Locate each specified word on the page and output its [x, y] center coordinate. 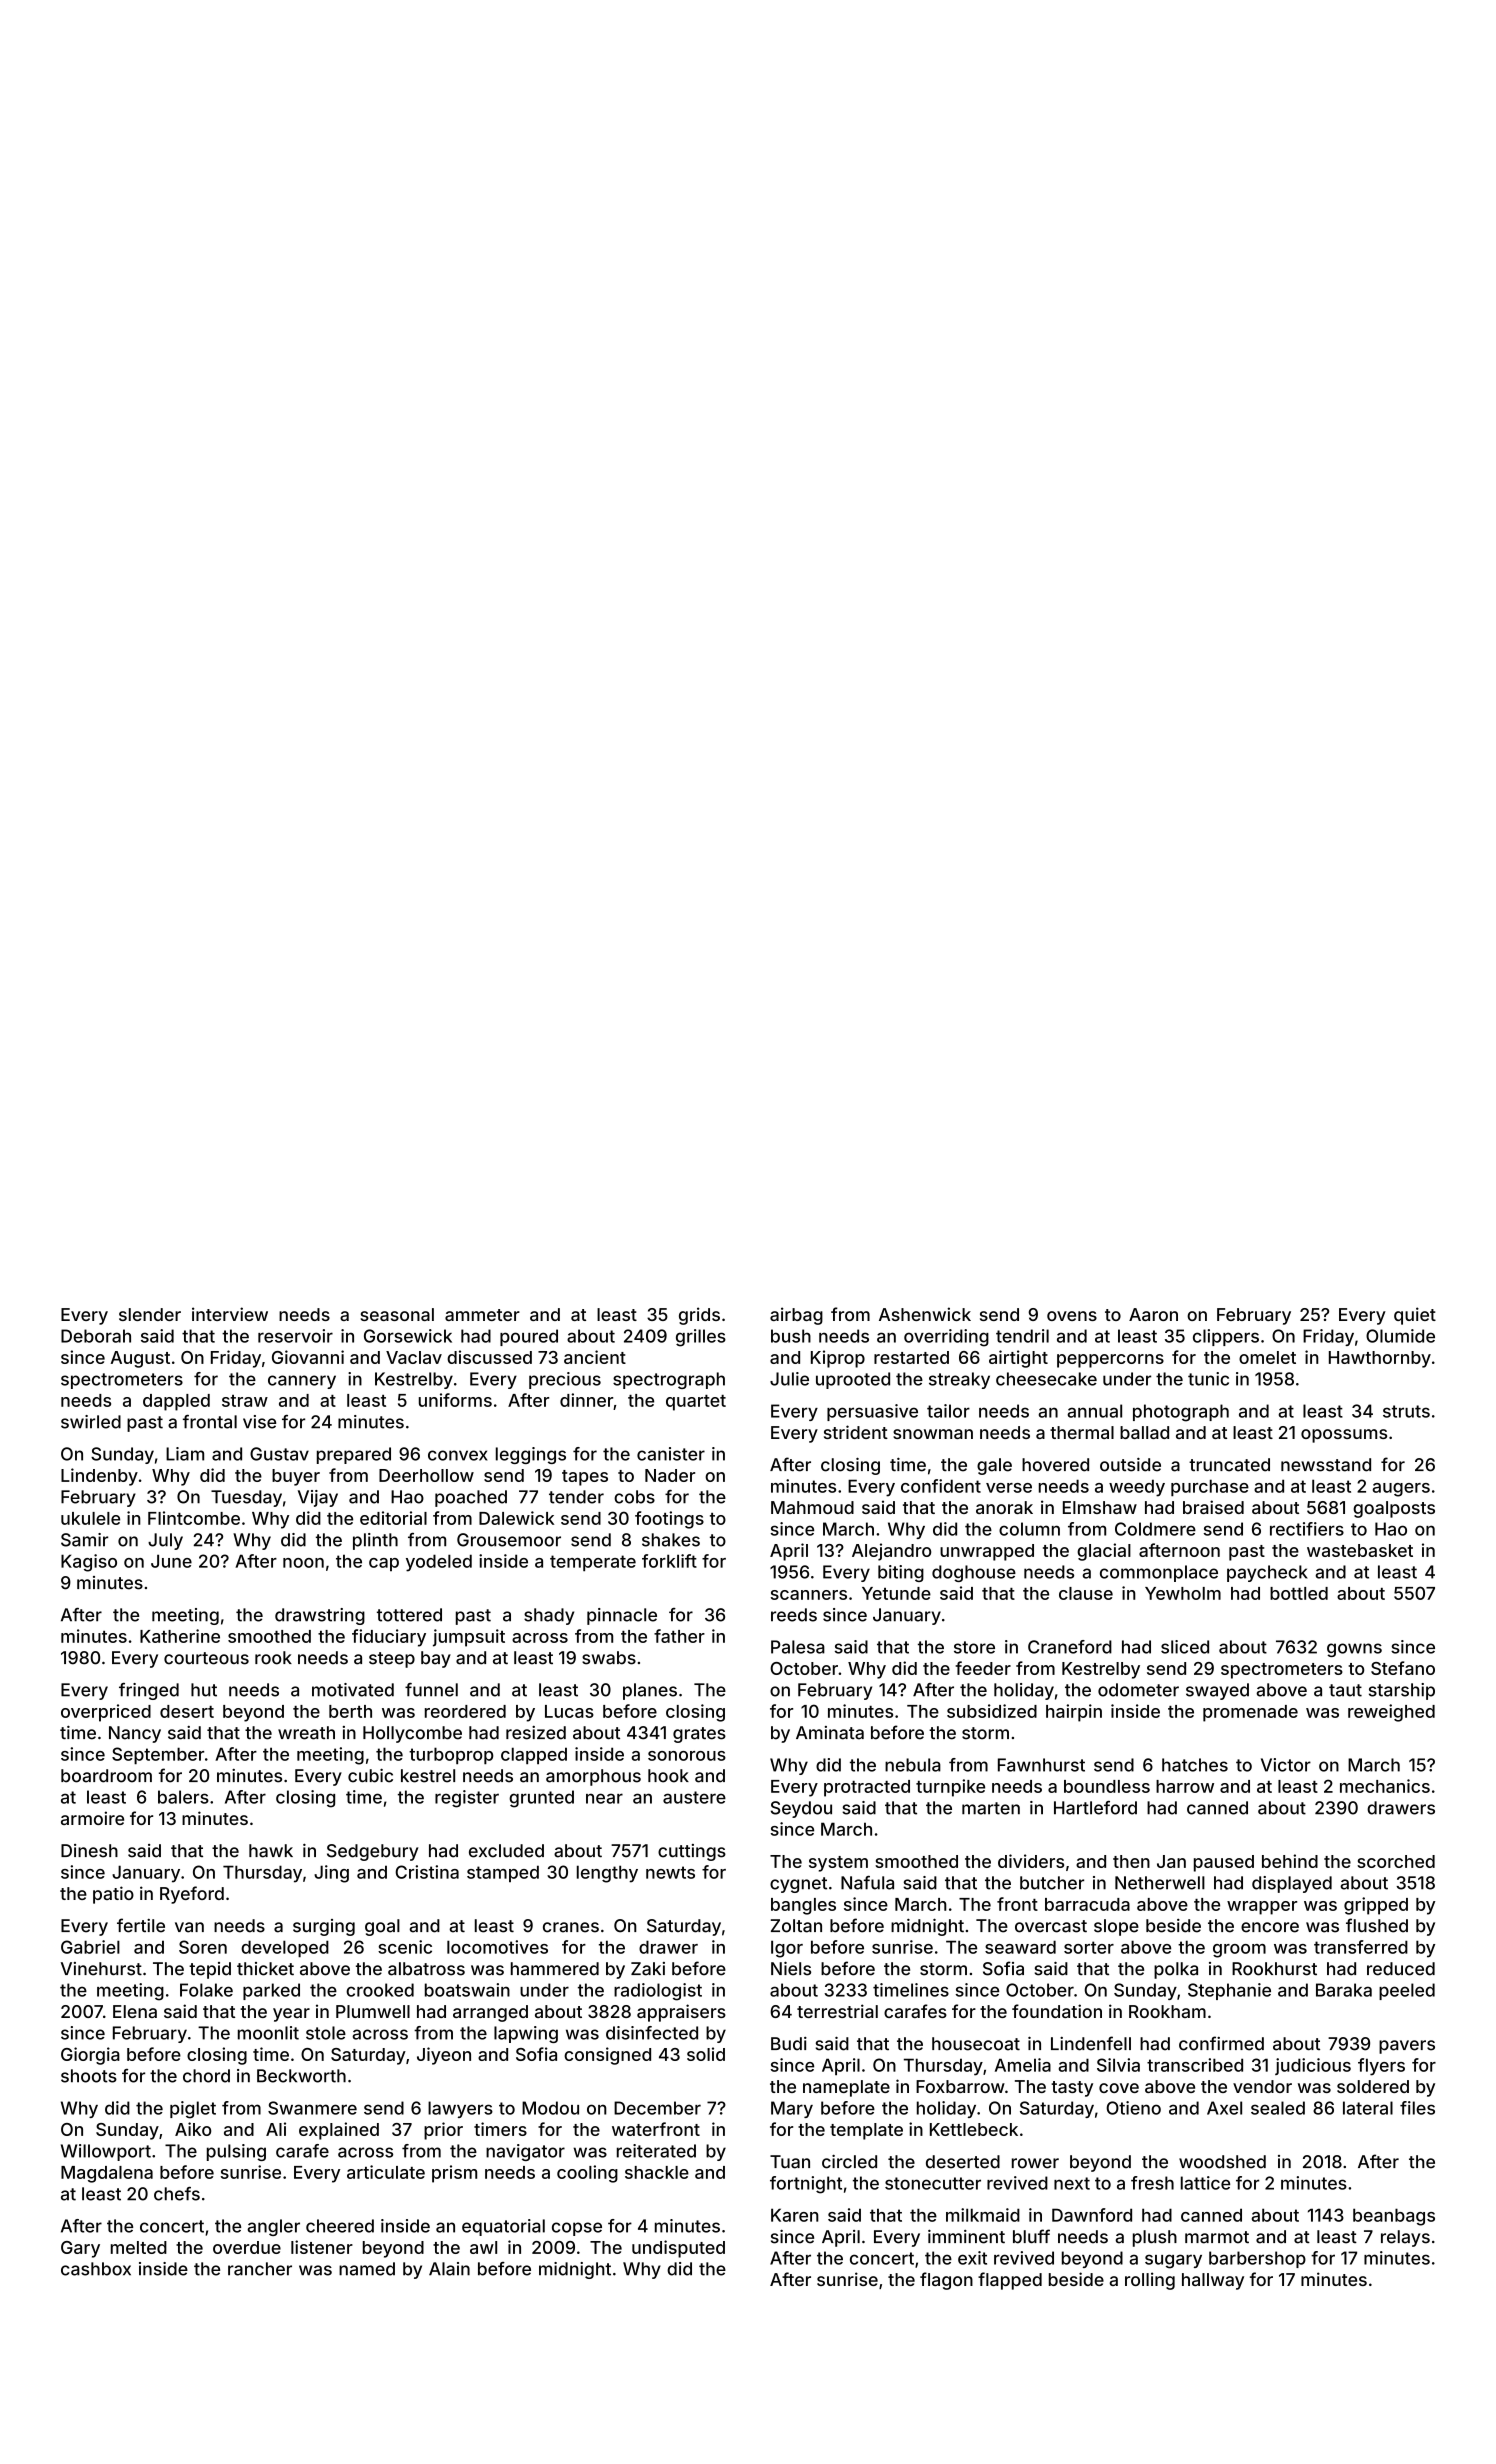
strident [856, 1432]
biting [901, 1573]
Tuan [790, 2162]
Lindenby [99, 1477]
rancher [260, 2269]
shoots [89, 2076]
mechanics [1385, 1786]
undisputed [678, 2249]
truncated [1229, 1465]
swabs [609, 1658]
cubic [370, 1776]
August [140, 1359]
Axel [1224, 2108]
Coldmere [1155, 1529]
